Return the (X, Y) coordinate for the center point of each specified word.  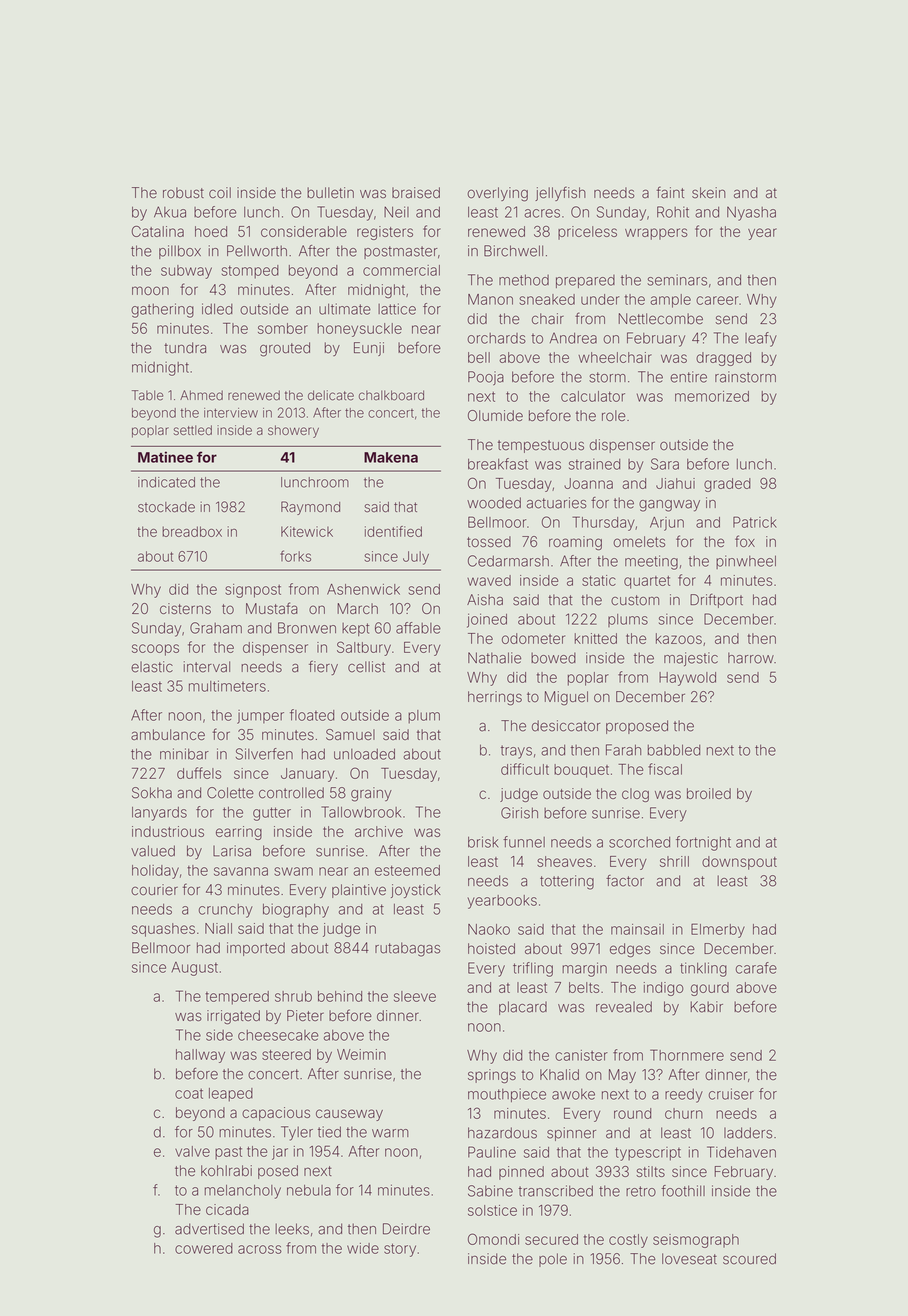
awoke (573, 1094)
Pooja (486, 378)
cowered (204, 1248)
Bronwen (307, 628)
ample (670, 301)
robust (183, 193)
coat (189, 1093)
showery (293, 431)
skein (709, 193)
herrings (495, 698)
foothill (683, 1191)
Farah (623, 750)
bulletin (330, 193)
